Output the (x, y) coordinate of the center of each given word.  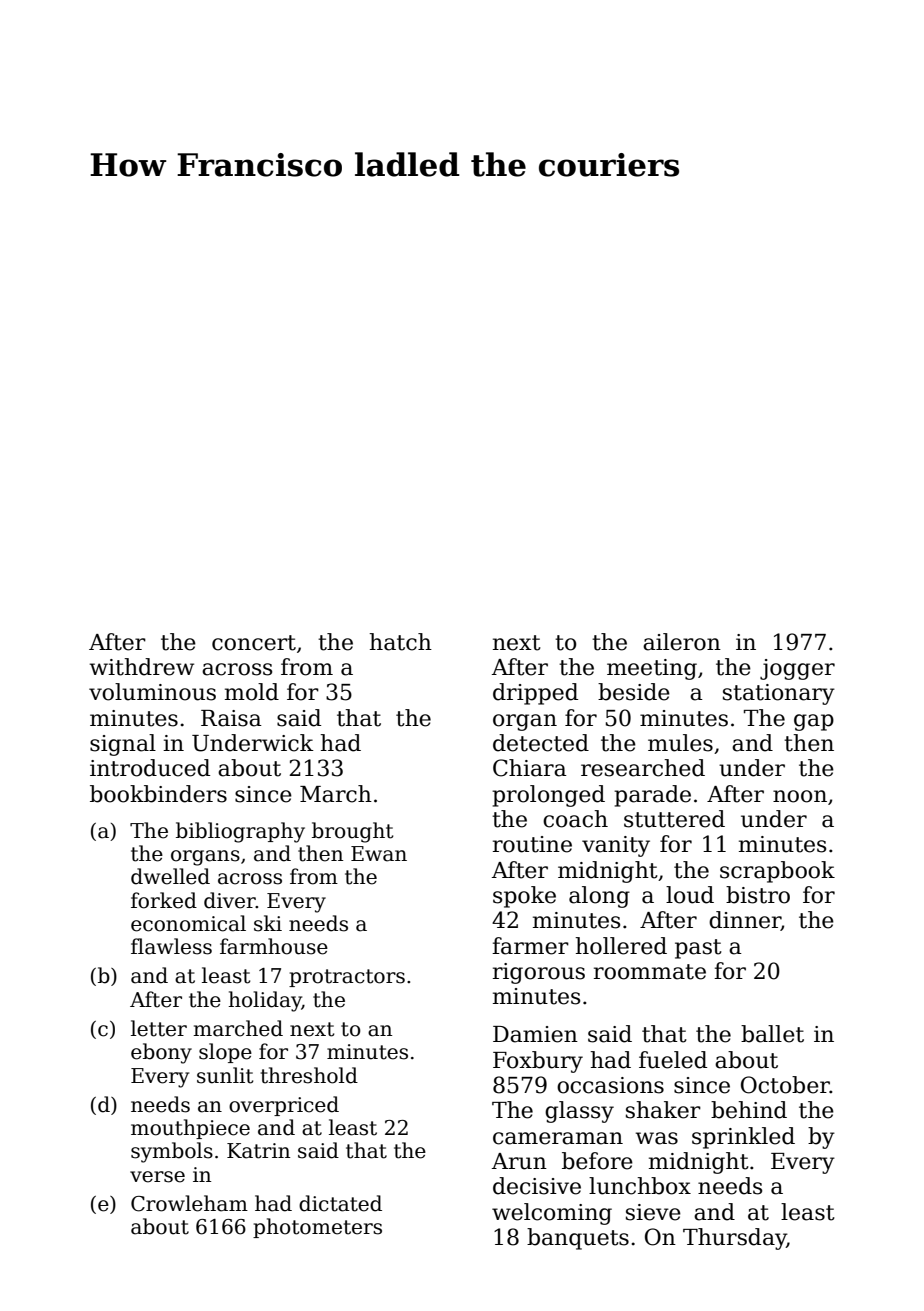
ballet (772, 1034)
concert (254, 643)
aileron (682, 642)
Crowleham (189, 1203)
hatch (400, 642)
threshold (309, 1075)
